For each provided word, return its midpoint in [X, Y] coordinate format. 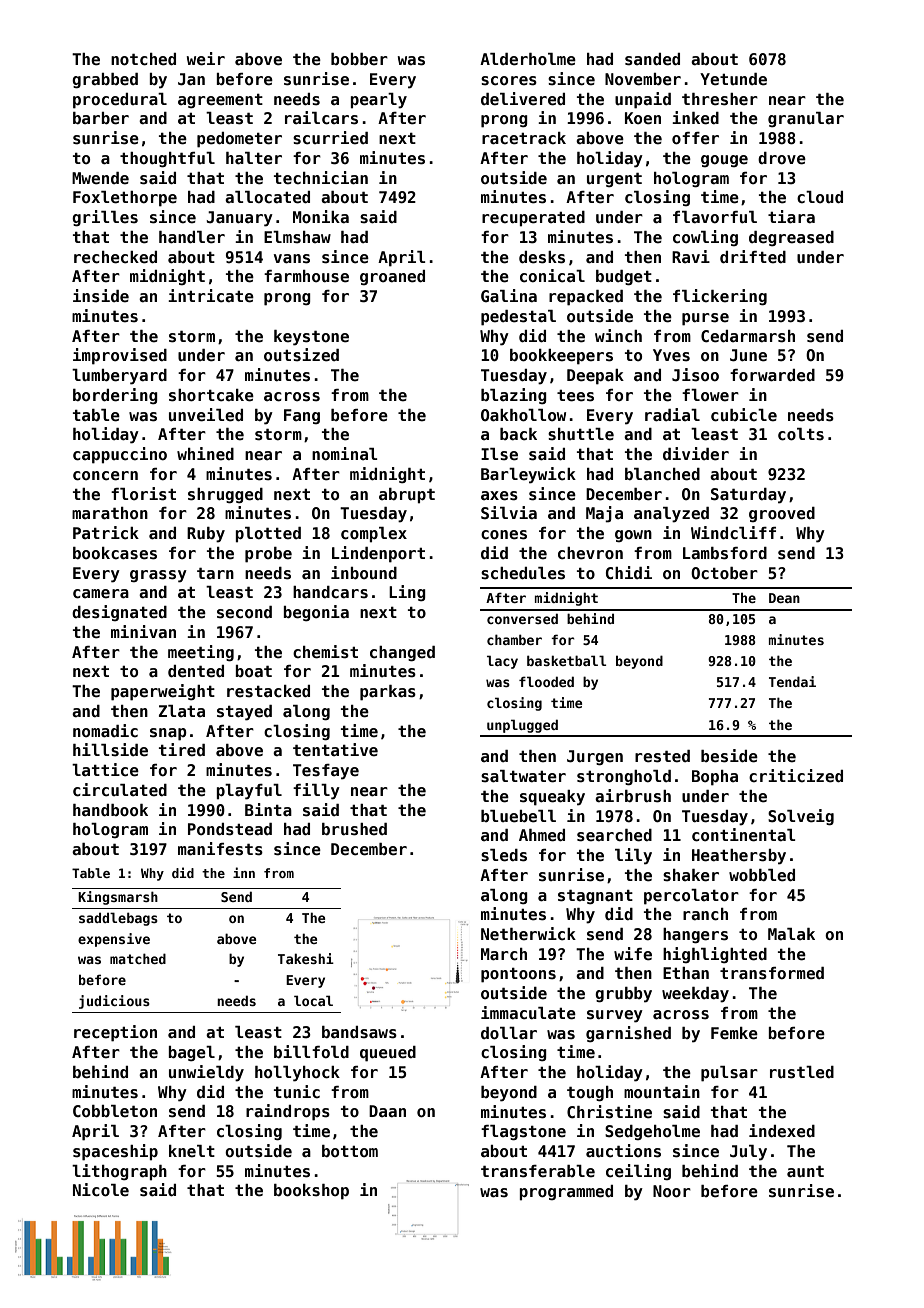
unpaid [643, 100]
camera [101, 594]
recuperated [533, 218]
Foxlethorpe [125, 199]
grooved [782, 514]
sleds [504, 855]
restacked [268, 691]
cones [504, 535]
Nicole [101, 1190]
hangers [695, 935]
